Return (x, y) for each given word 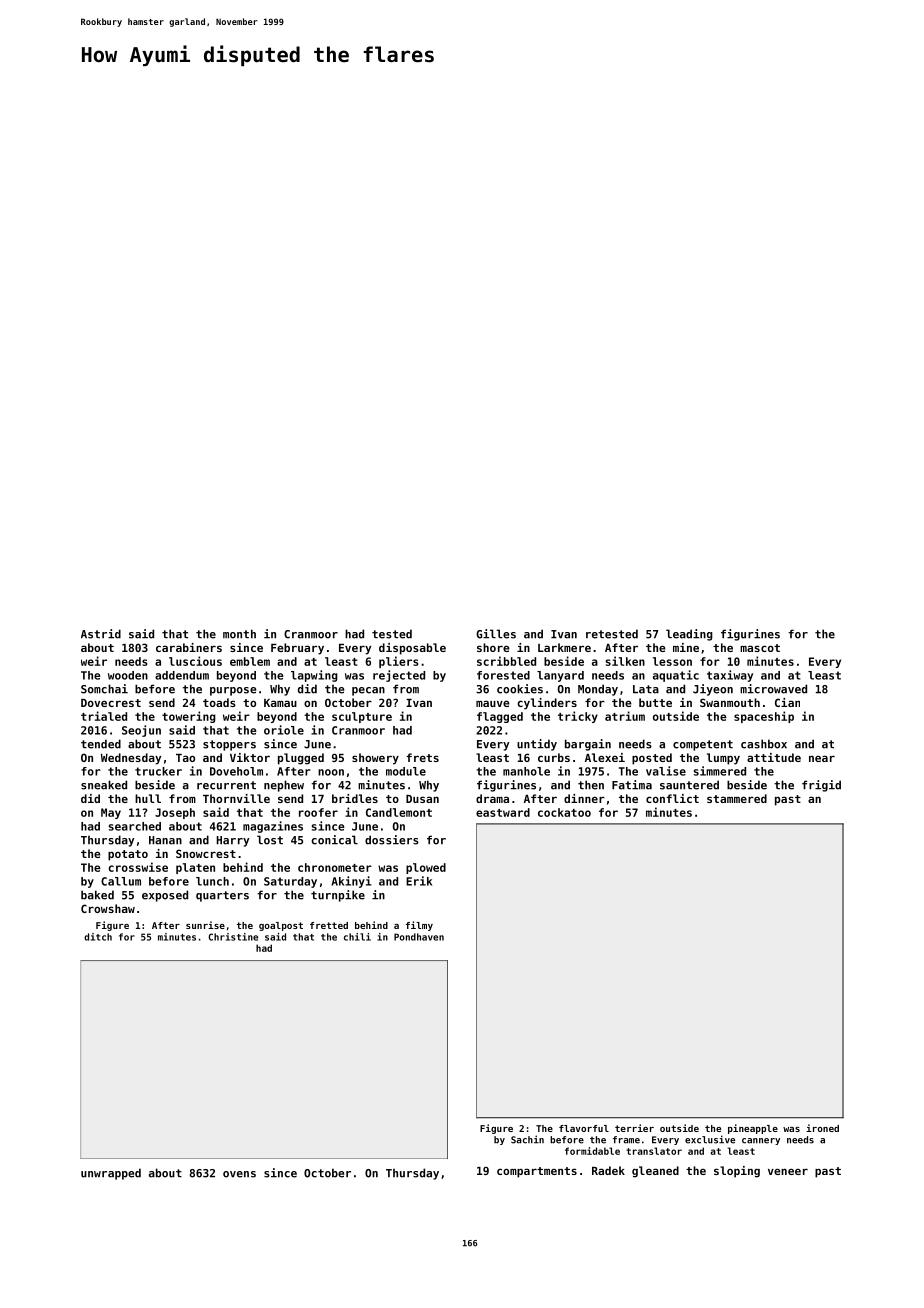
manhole (526, 771)
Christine (233, 937)
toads (219, 702)
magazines (273, 827)
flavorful (584, 1128)
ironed (822, 1128)
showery (375, 759)
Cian (787, 702)
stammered (737, 798)
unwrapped (111, 1174)
